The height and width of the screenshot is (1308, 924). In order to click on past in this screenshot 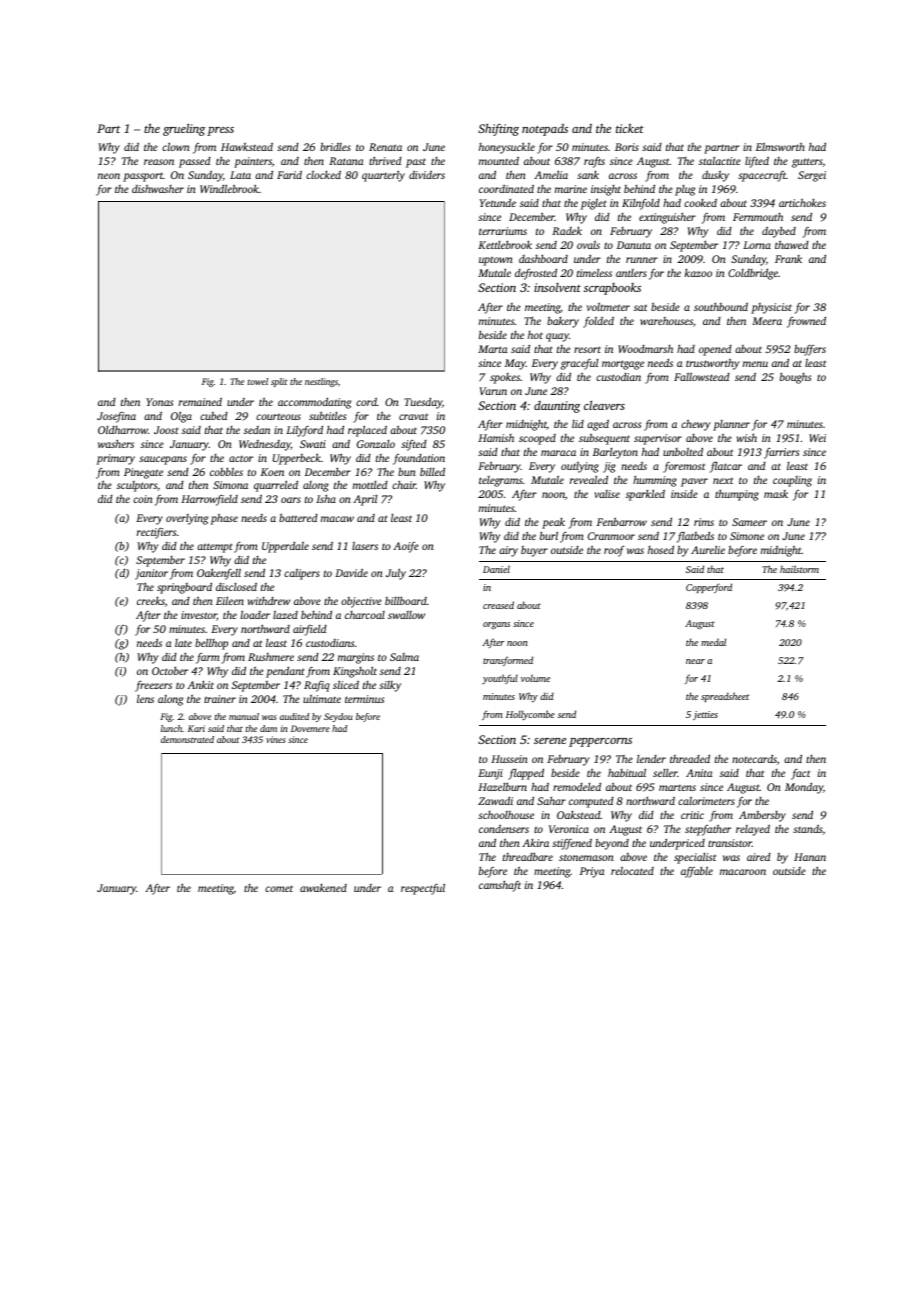, I will do `click(416, 163)`.
